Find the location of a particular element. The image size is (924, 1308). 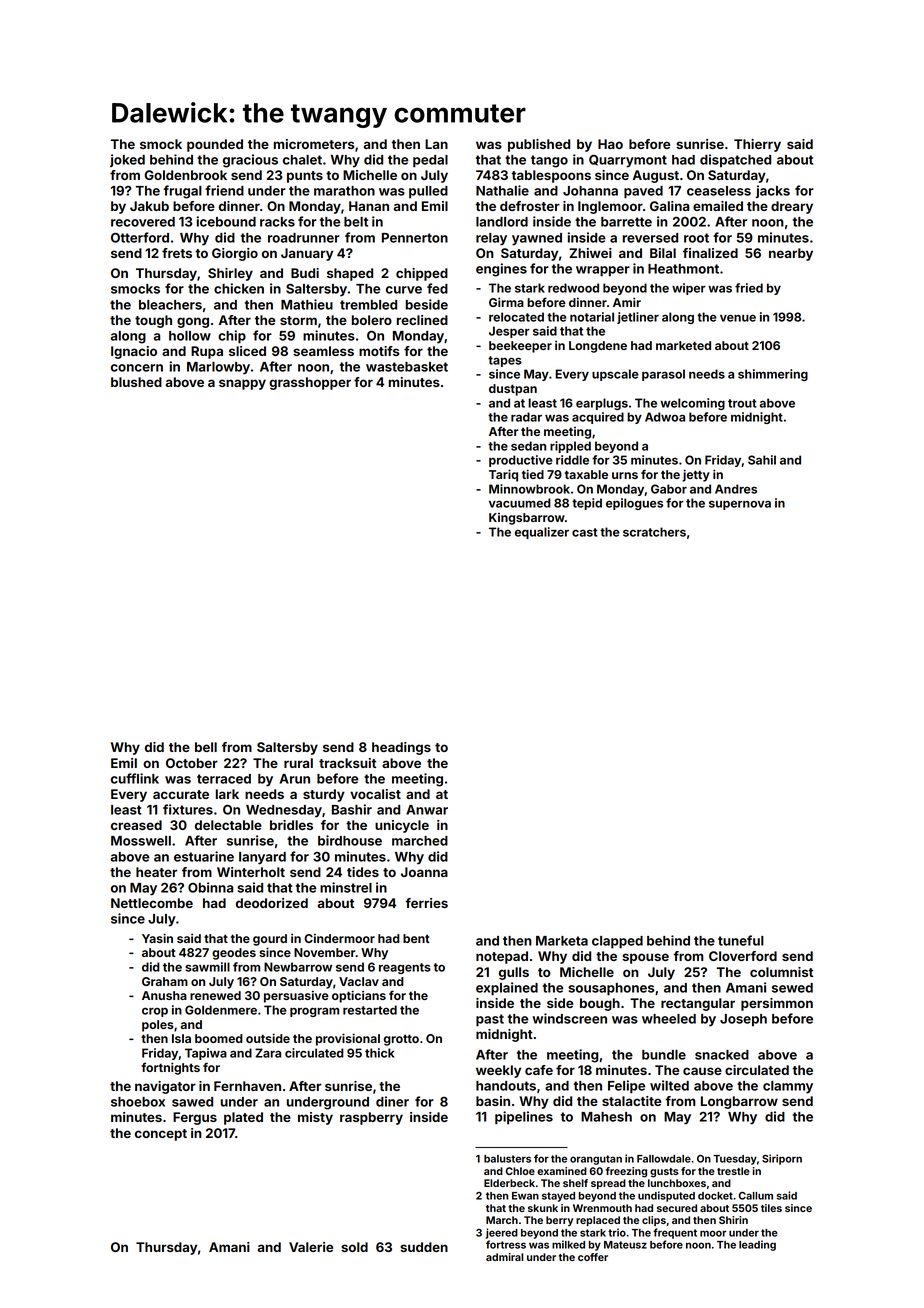

coffer is located at coordinates (593, 1257).
